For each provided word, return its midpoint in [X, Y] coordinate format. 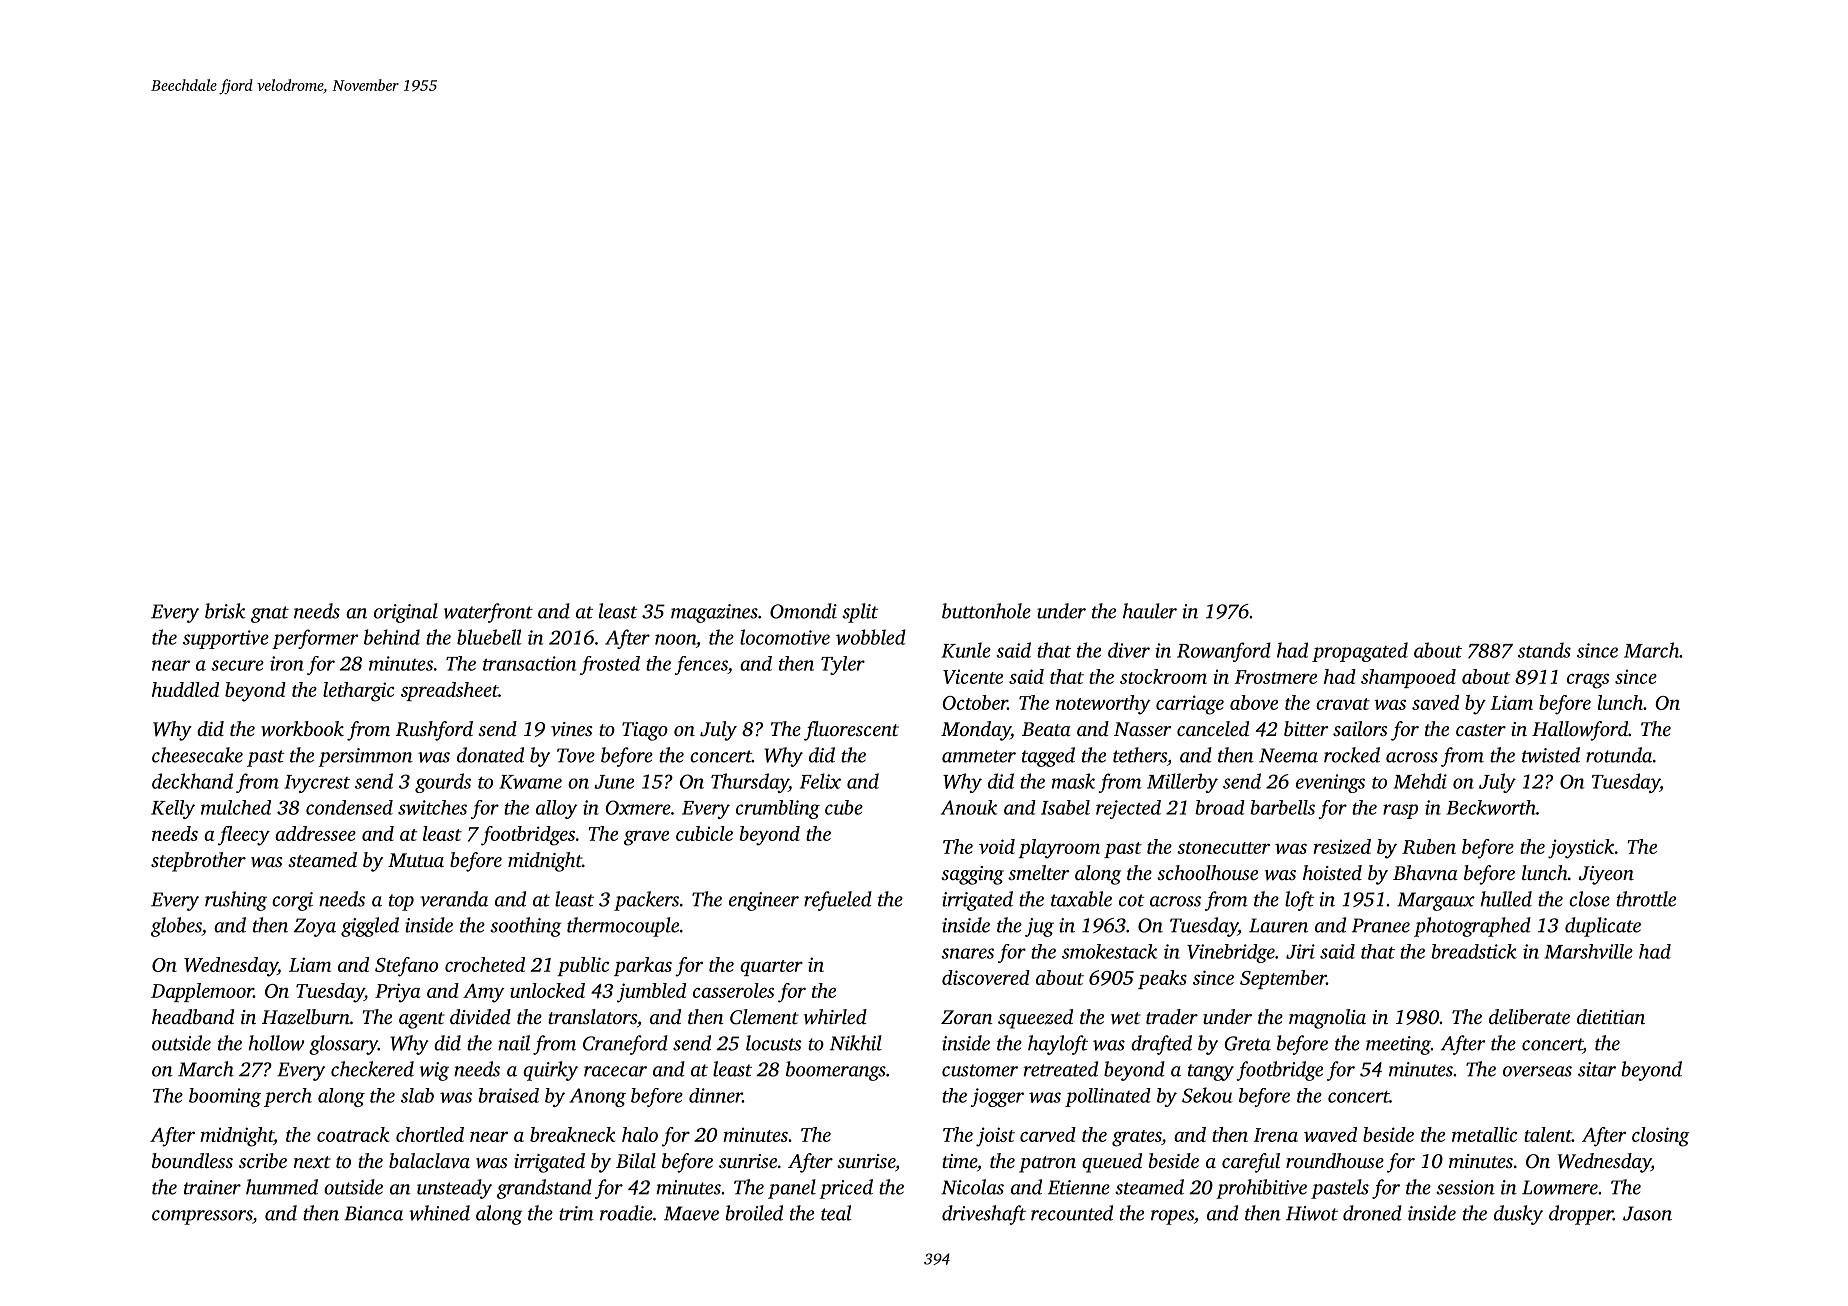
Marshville [1588, 951]
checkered [372, 1069]
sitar [1597, 1069]
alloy [556, 809]
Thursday [750, 783]
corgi [292, 901]
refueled [838, 901]
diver [1129, 650]
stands [1544, 650]
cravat [1343, 704]
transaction [529, 663]
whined [439, 1213]
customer [980, 1070]
